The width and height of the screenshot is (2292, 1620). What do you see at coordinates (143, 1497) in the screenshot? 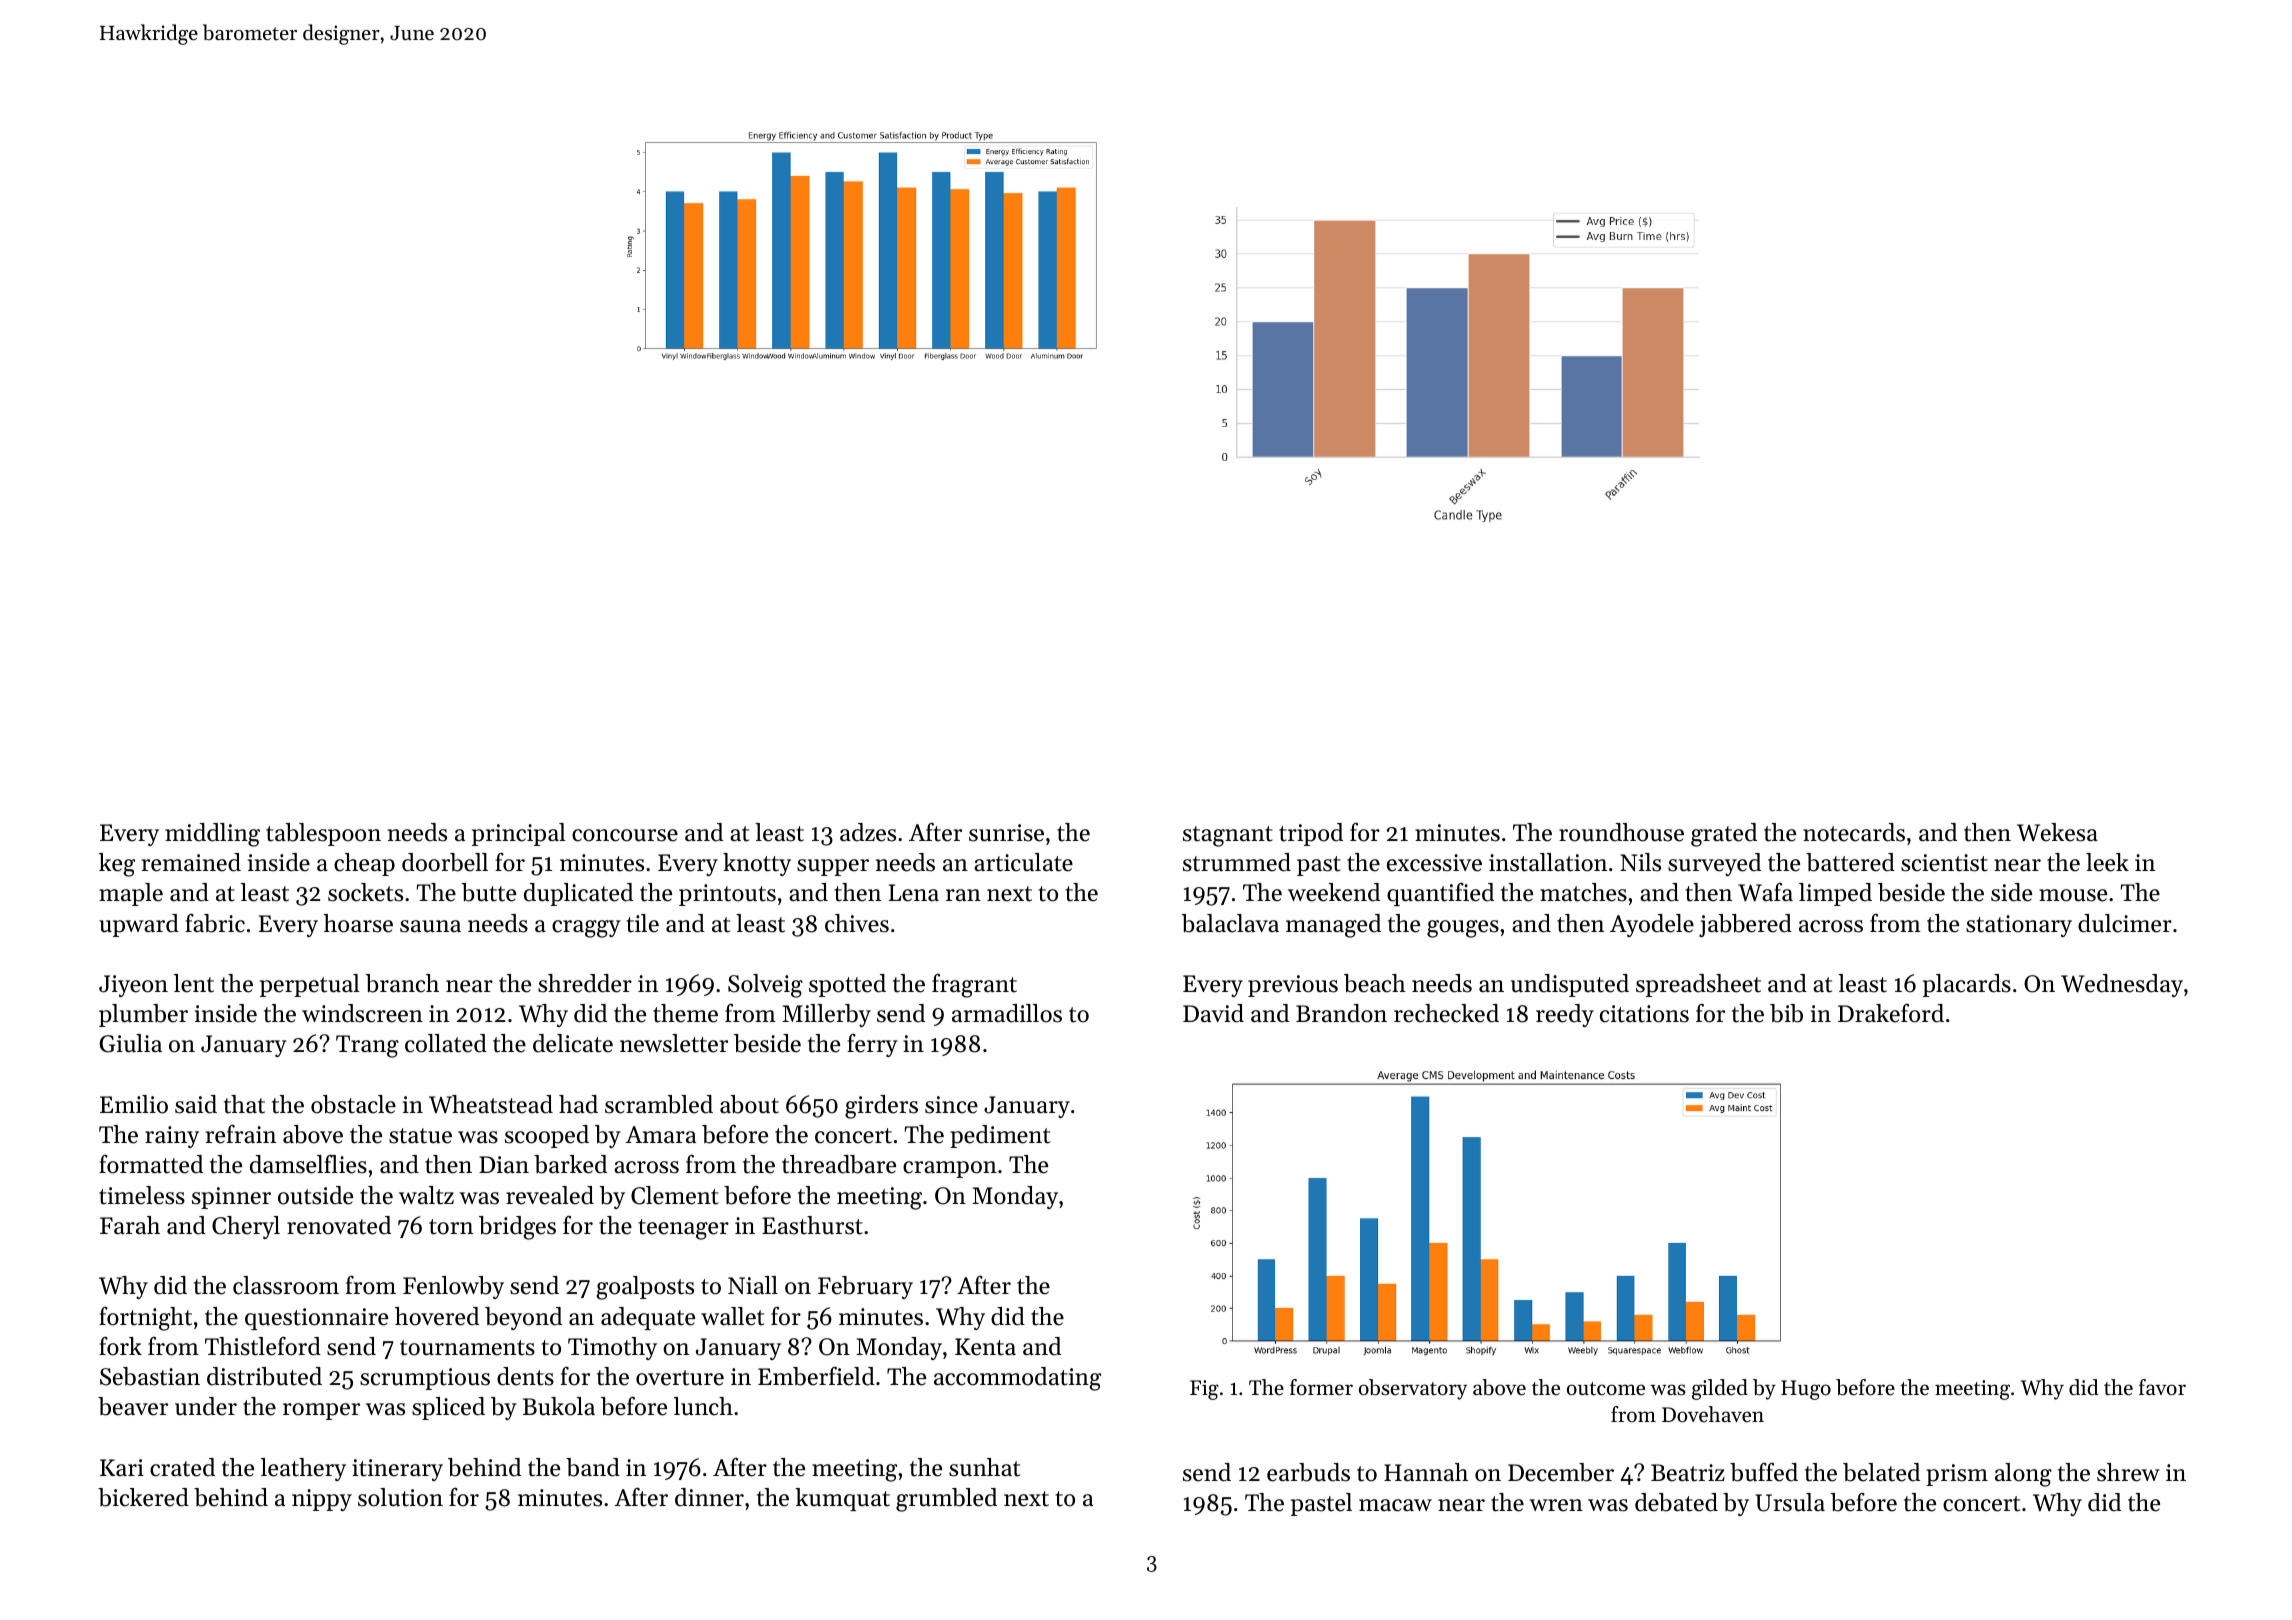
I see `bickered` at bounding box center [143, 1497].
